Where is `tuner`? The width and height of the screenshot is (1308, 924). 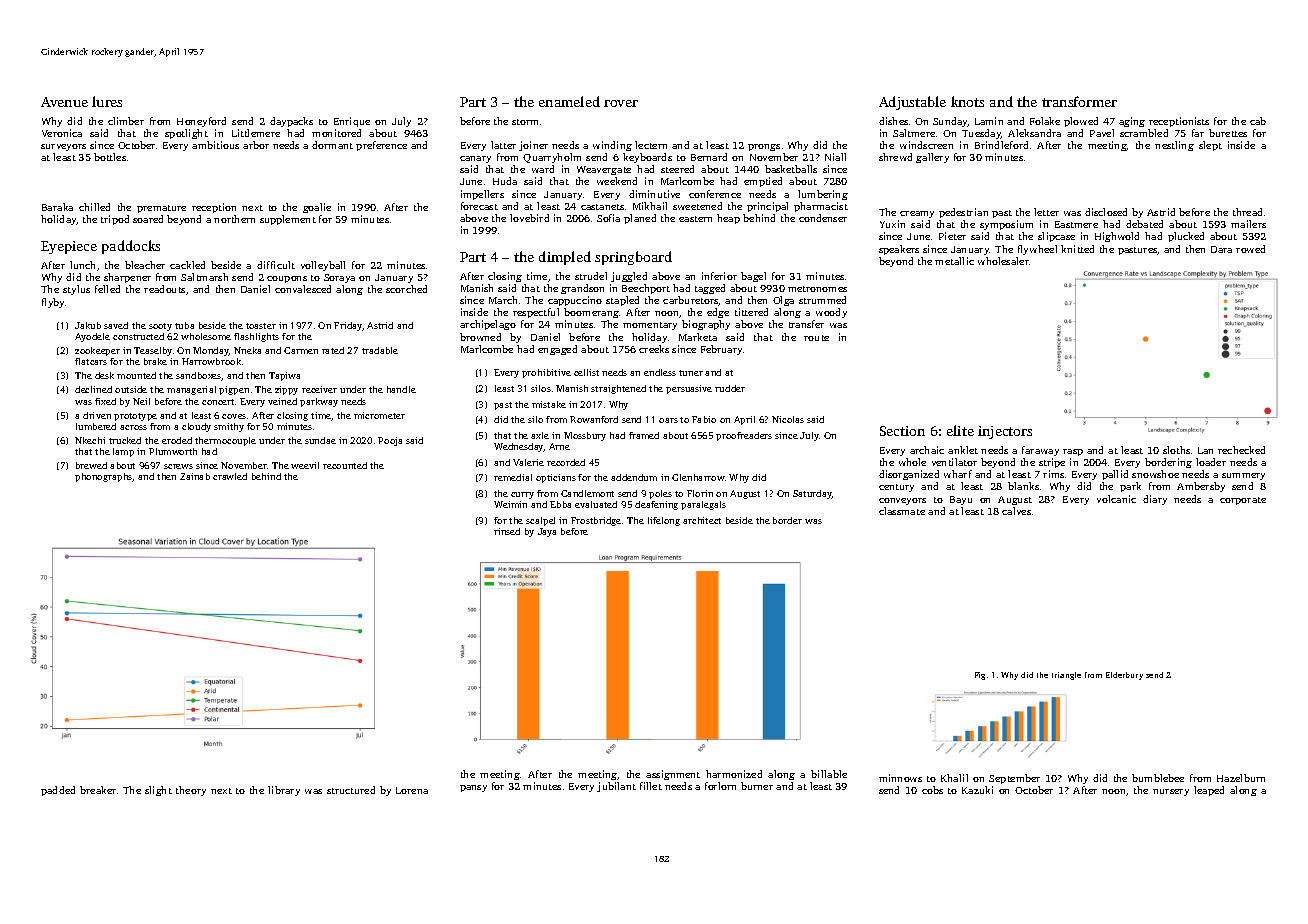 tuner is located at coordinates (691, 373).
